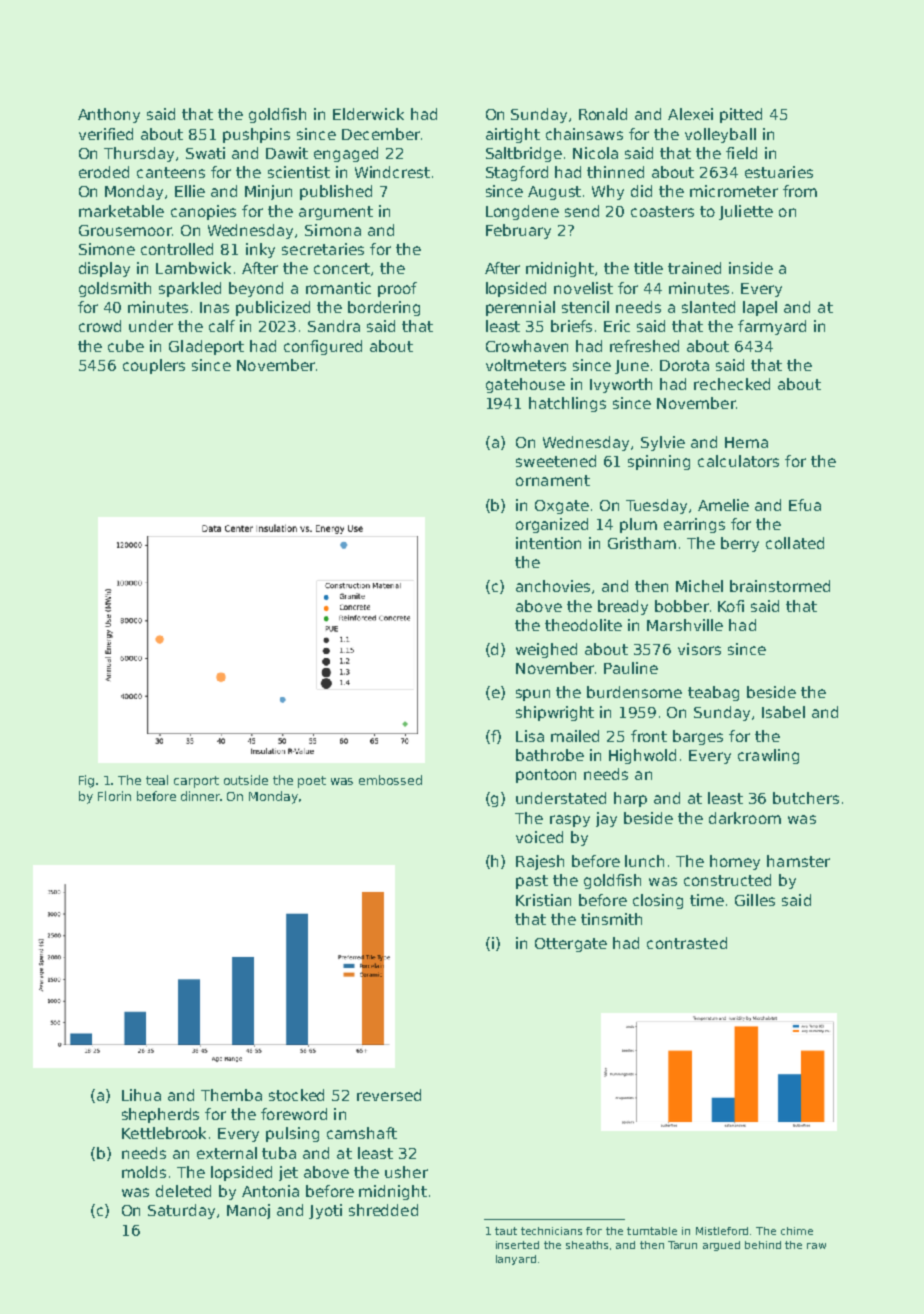 The height and width of the image is (1314, 924). What do you see at coordinates (551, 1231) in the image?
I see `technicians` at bounding box center [551, 1231].
